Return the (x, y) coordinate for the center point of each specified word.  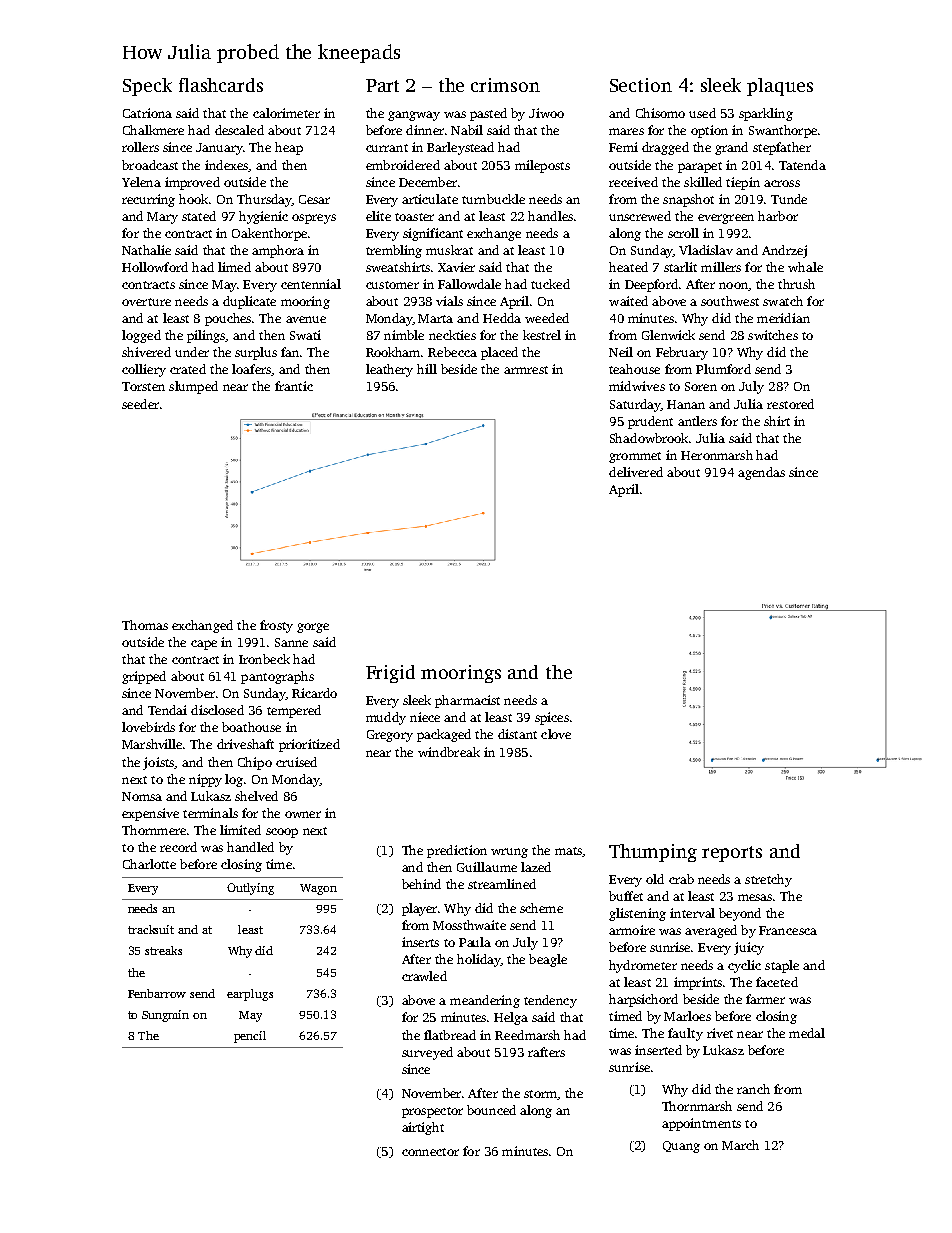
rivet (720, 1033)
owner (303, 814)
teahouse (634, 369)
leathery (389, 370)
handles (550, 216)
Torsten (143, 386)
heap (289, 148)
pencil (250, 1037)
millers (721, 267)
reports (732, 854)
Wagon (318, 889)
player (419, 909)
